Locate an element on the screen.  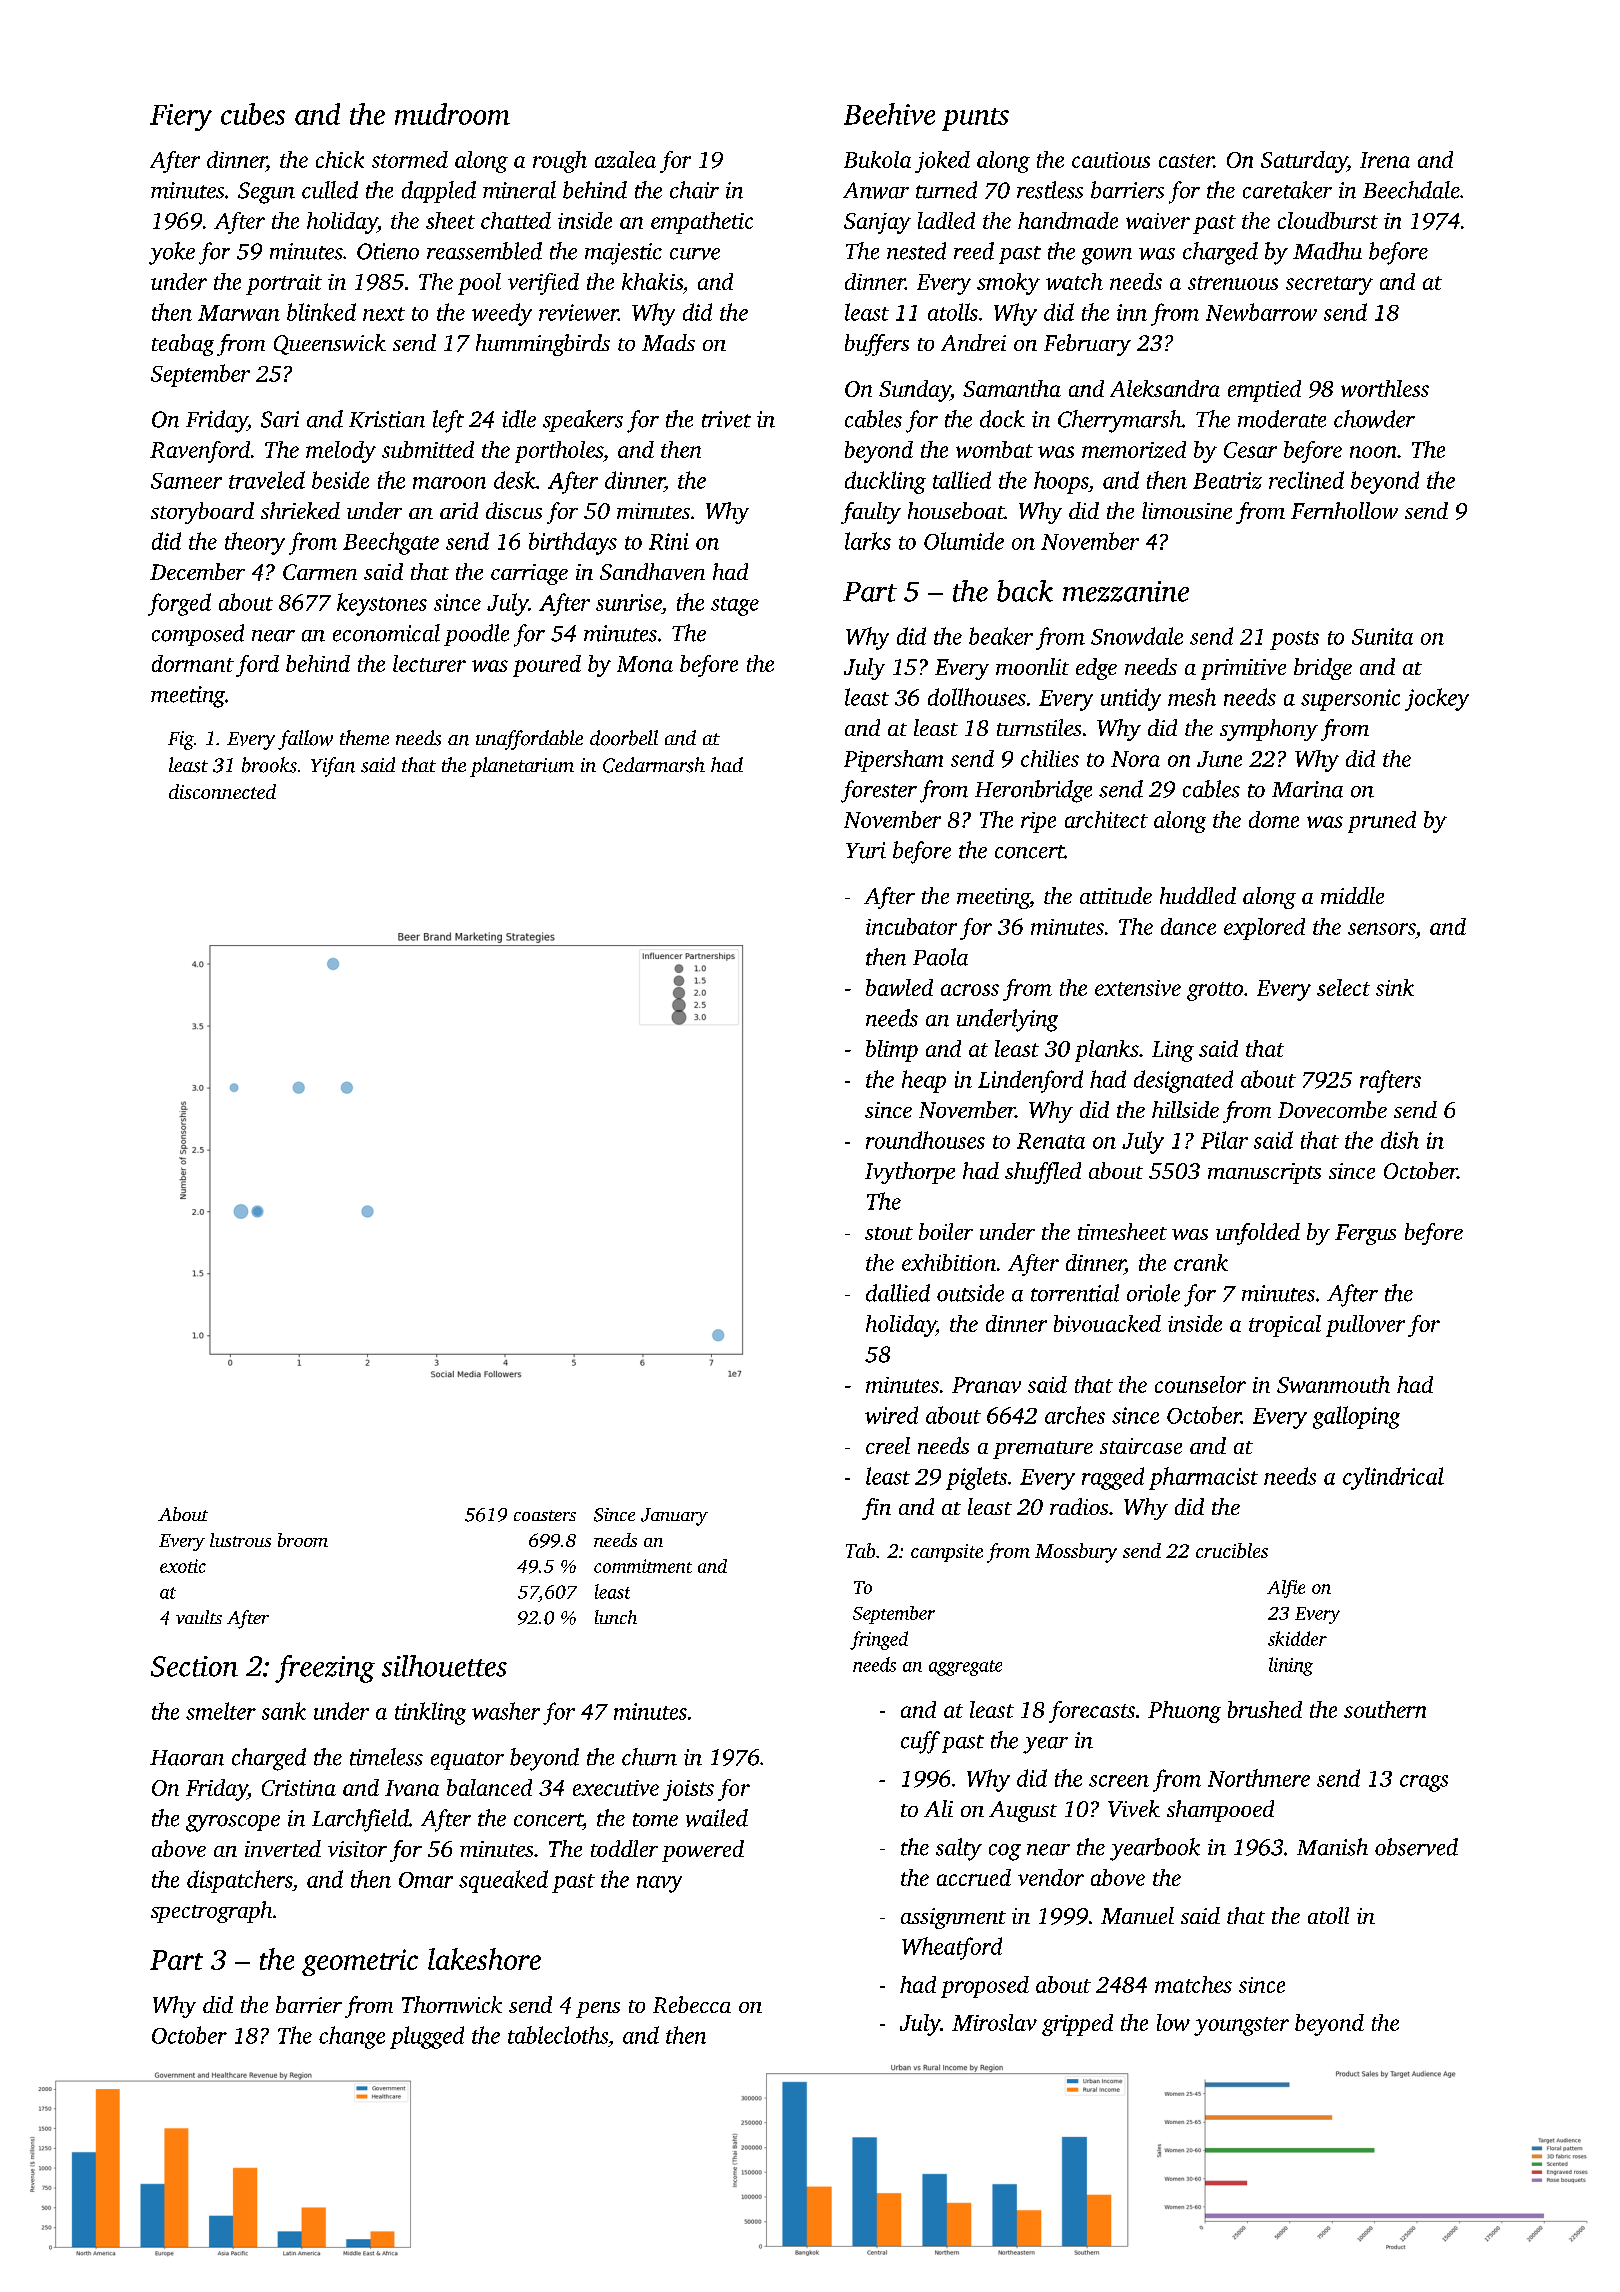
cylindrical is located at coordinates (1393, 1478).
